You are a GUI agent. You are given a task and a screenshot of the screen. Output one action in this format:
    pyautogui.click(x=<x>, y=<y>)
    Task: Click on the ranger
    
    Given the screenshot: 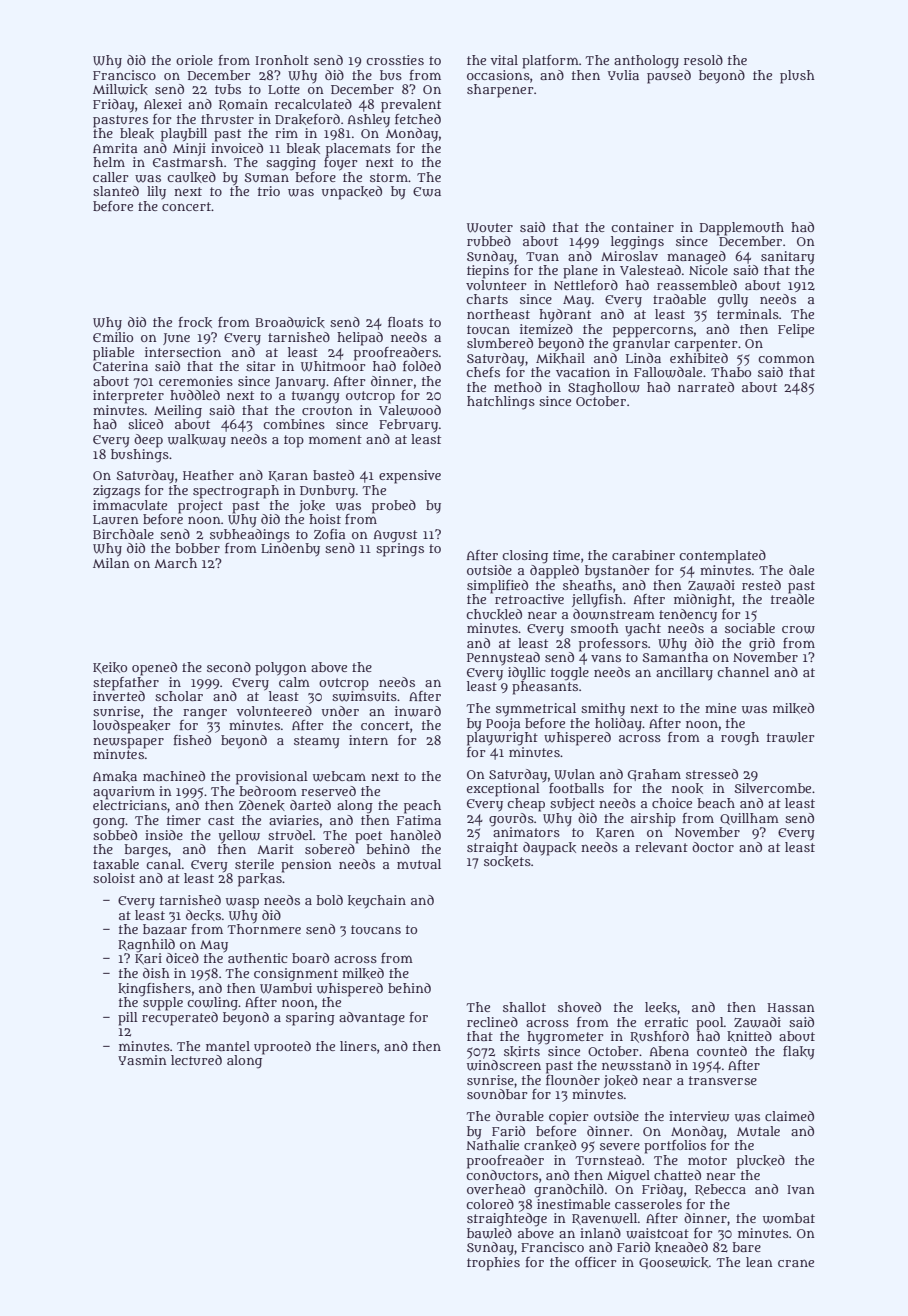 What is the action you would take?
    pyautogui.click(x=205, y=714)
